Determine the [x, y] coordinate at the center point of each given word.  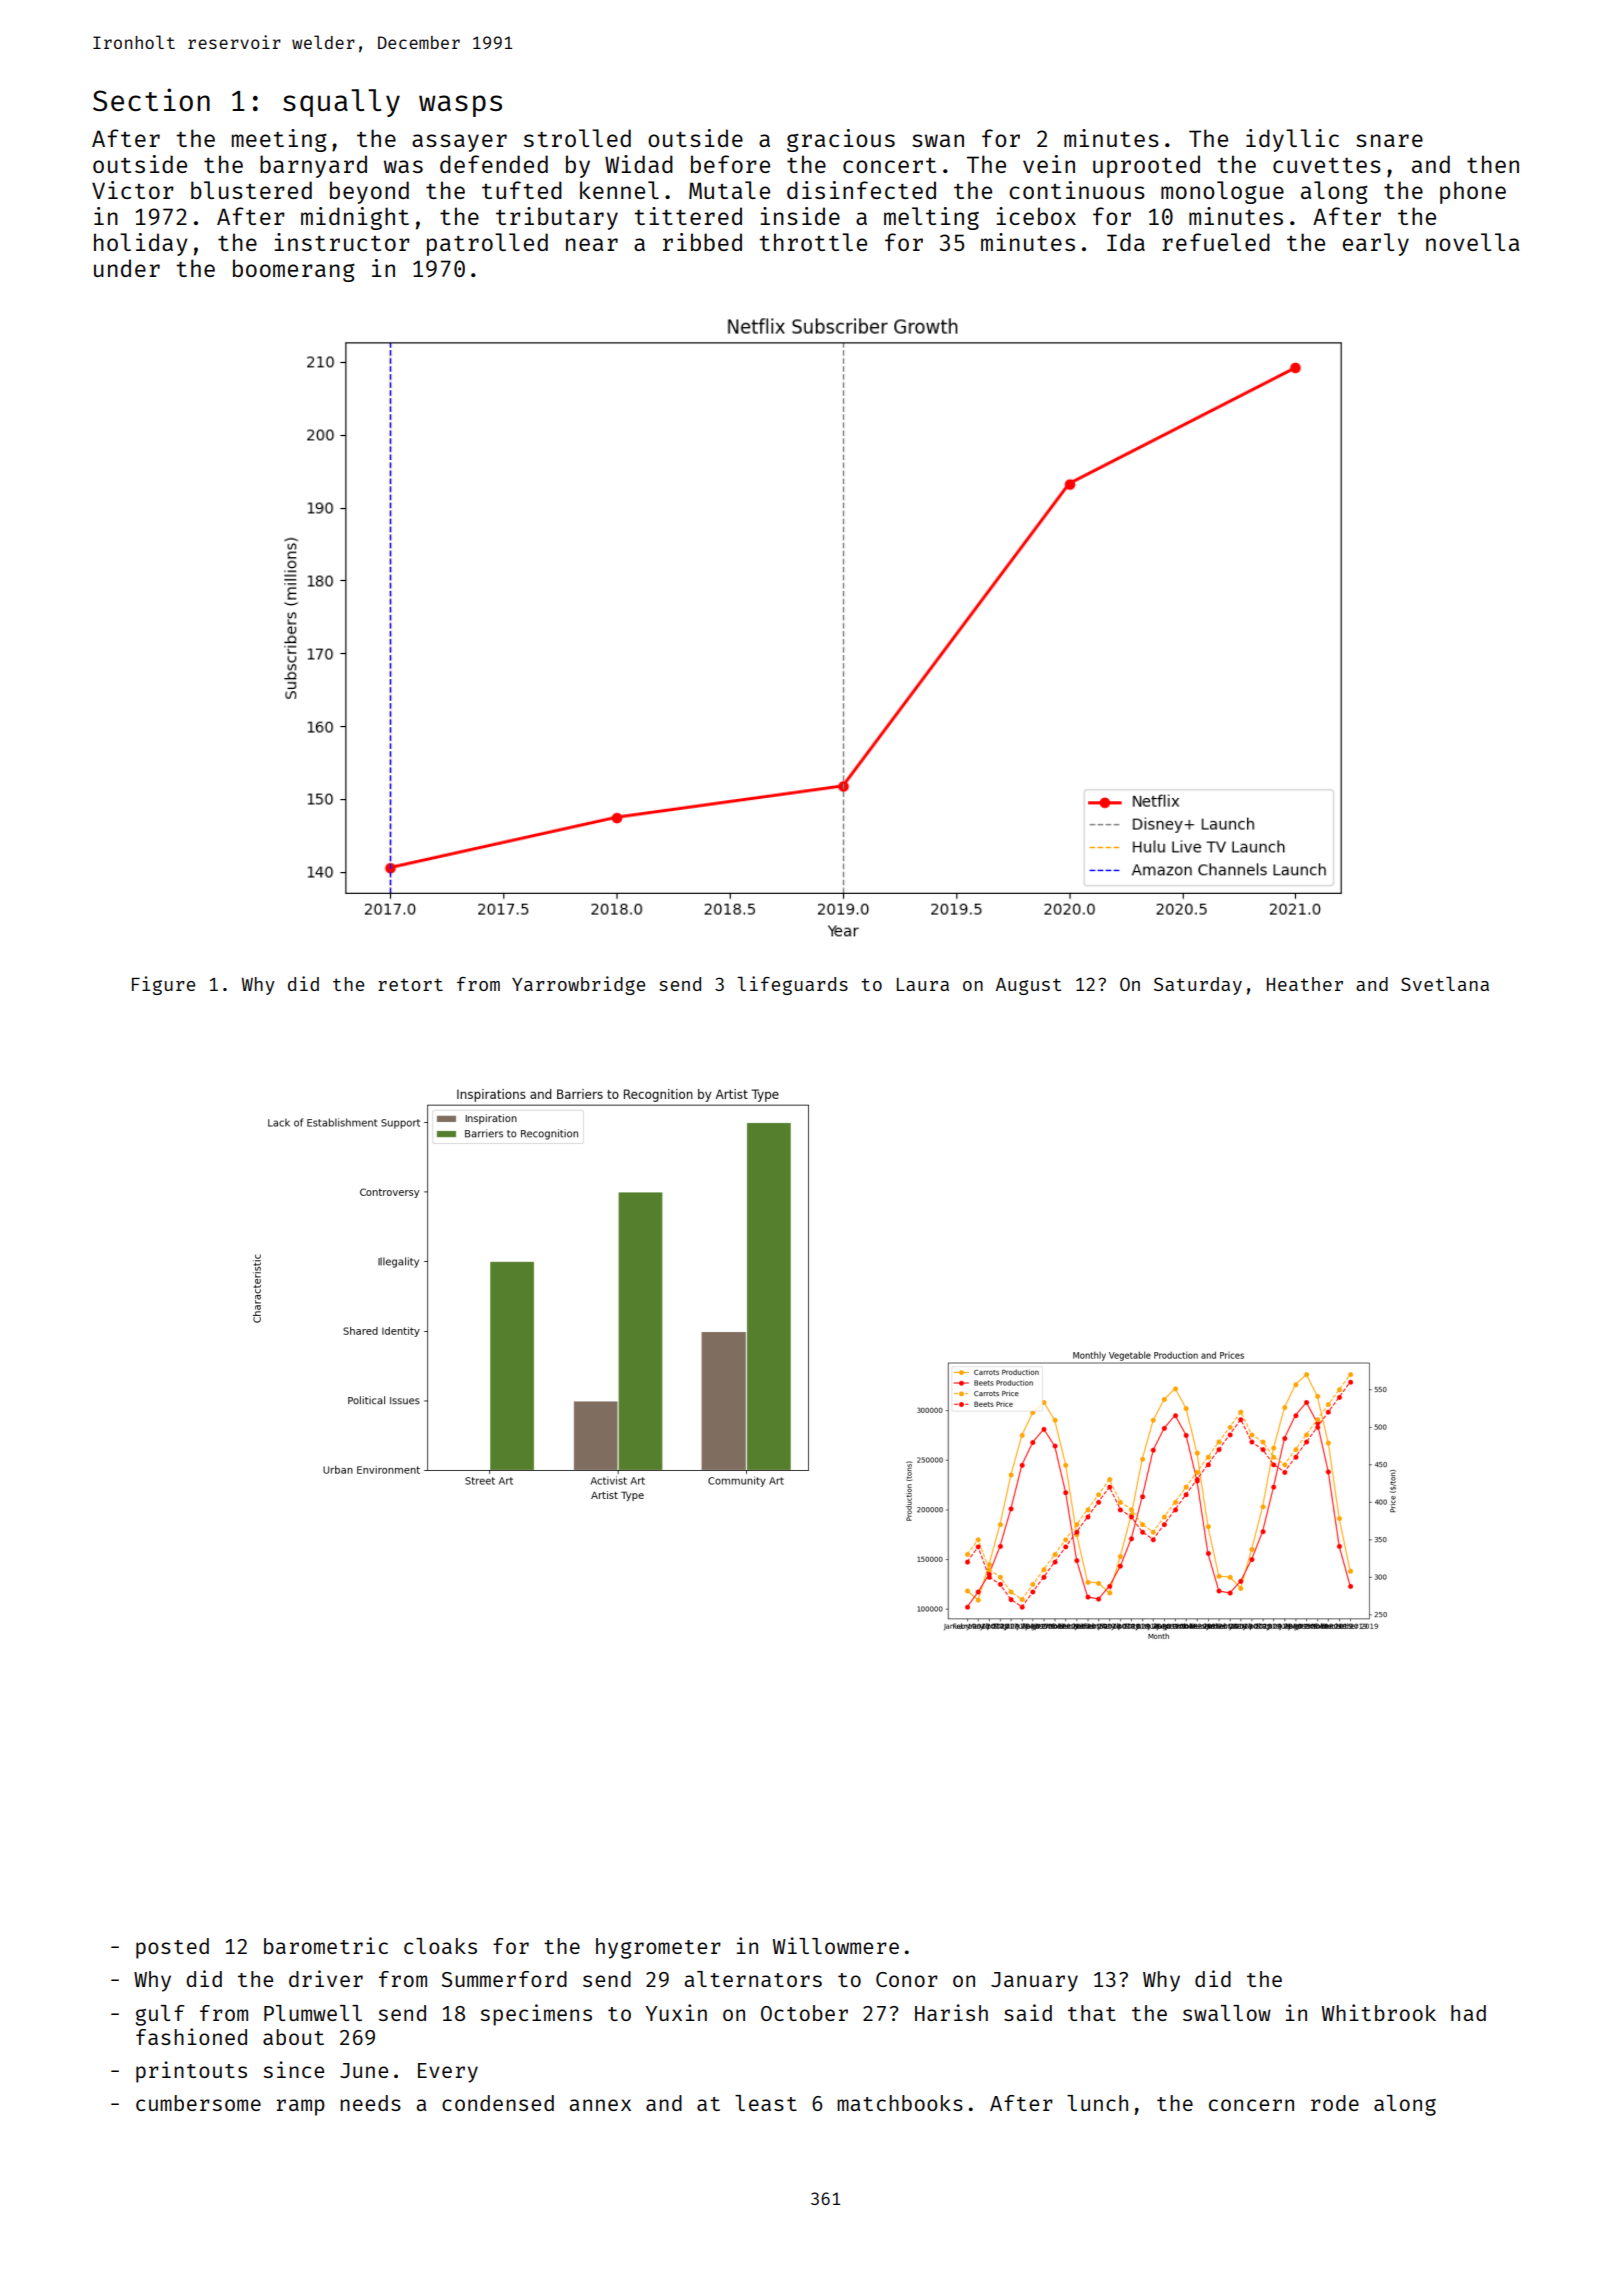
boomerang [294, 270]
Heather [1305, 984]
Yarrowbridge [578, 985]
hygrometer [658, 1948]
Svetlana [1445, 984]
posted [172, 1948]
